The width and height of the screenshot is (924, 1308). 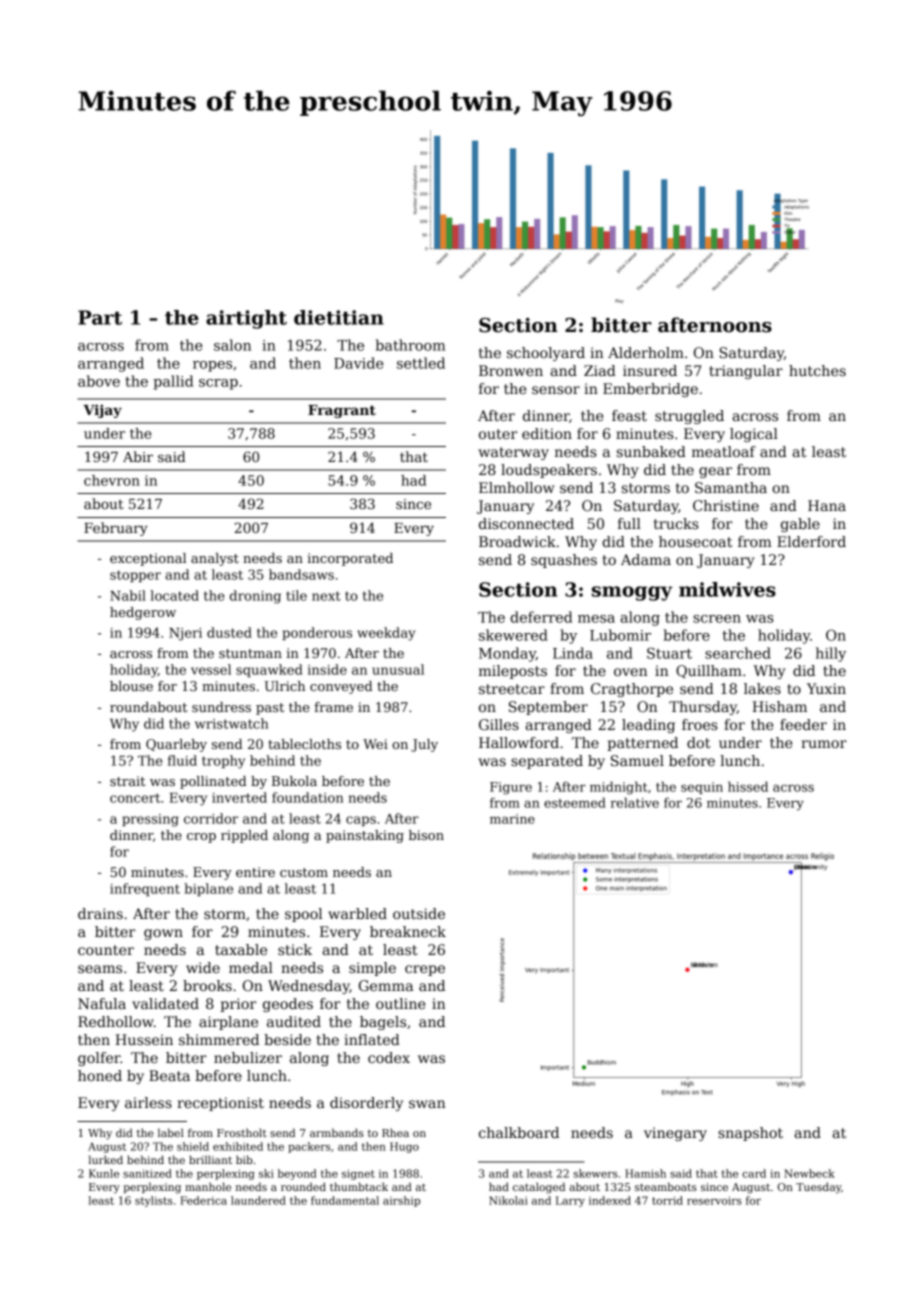 I want to click on sequin, so click(x=702, y=788).
